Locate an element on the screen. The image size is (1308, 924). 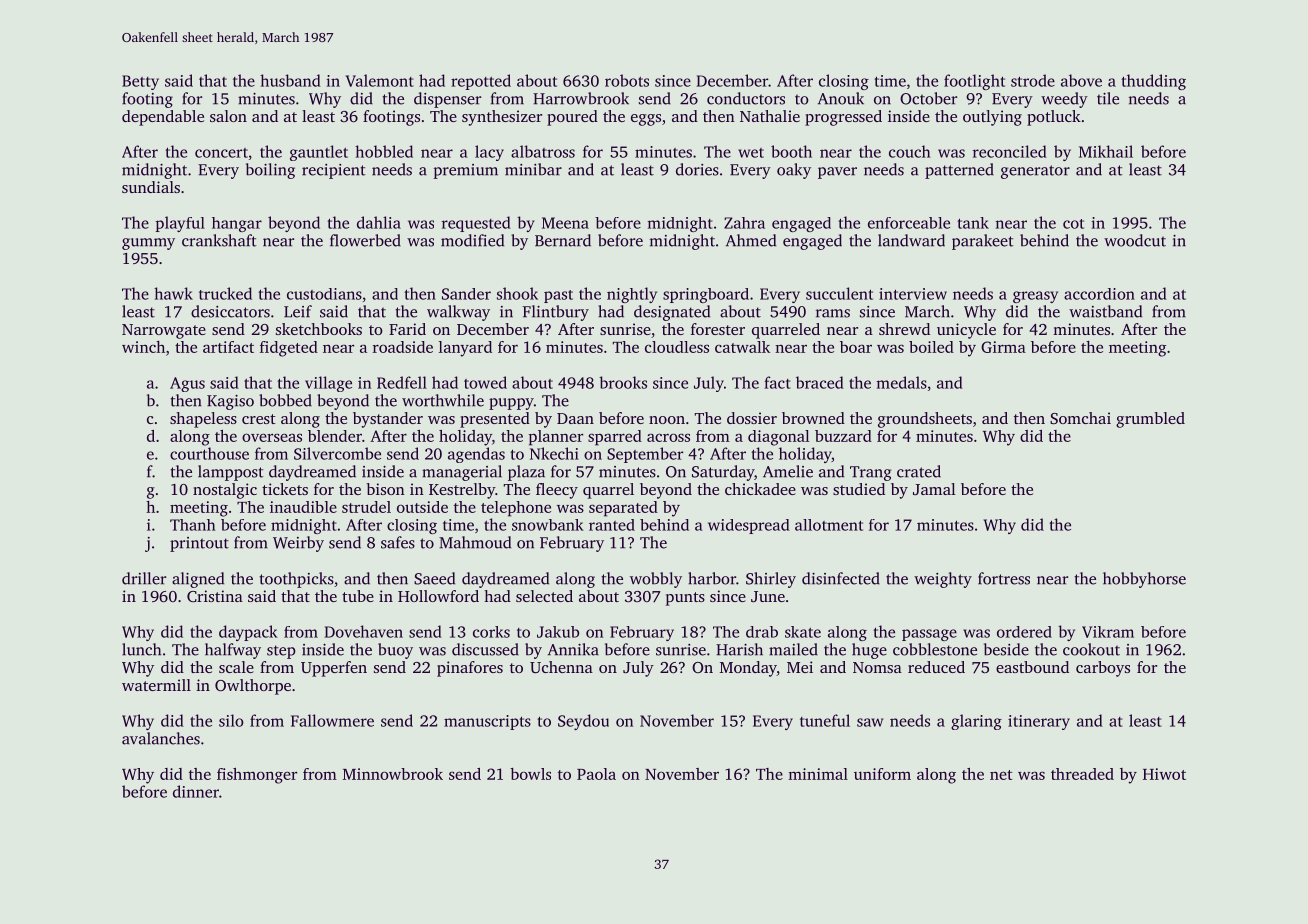
robots is located at coordinates (627, 80).
